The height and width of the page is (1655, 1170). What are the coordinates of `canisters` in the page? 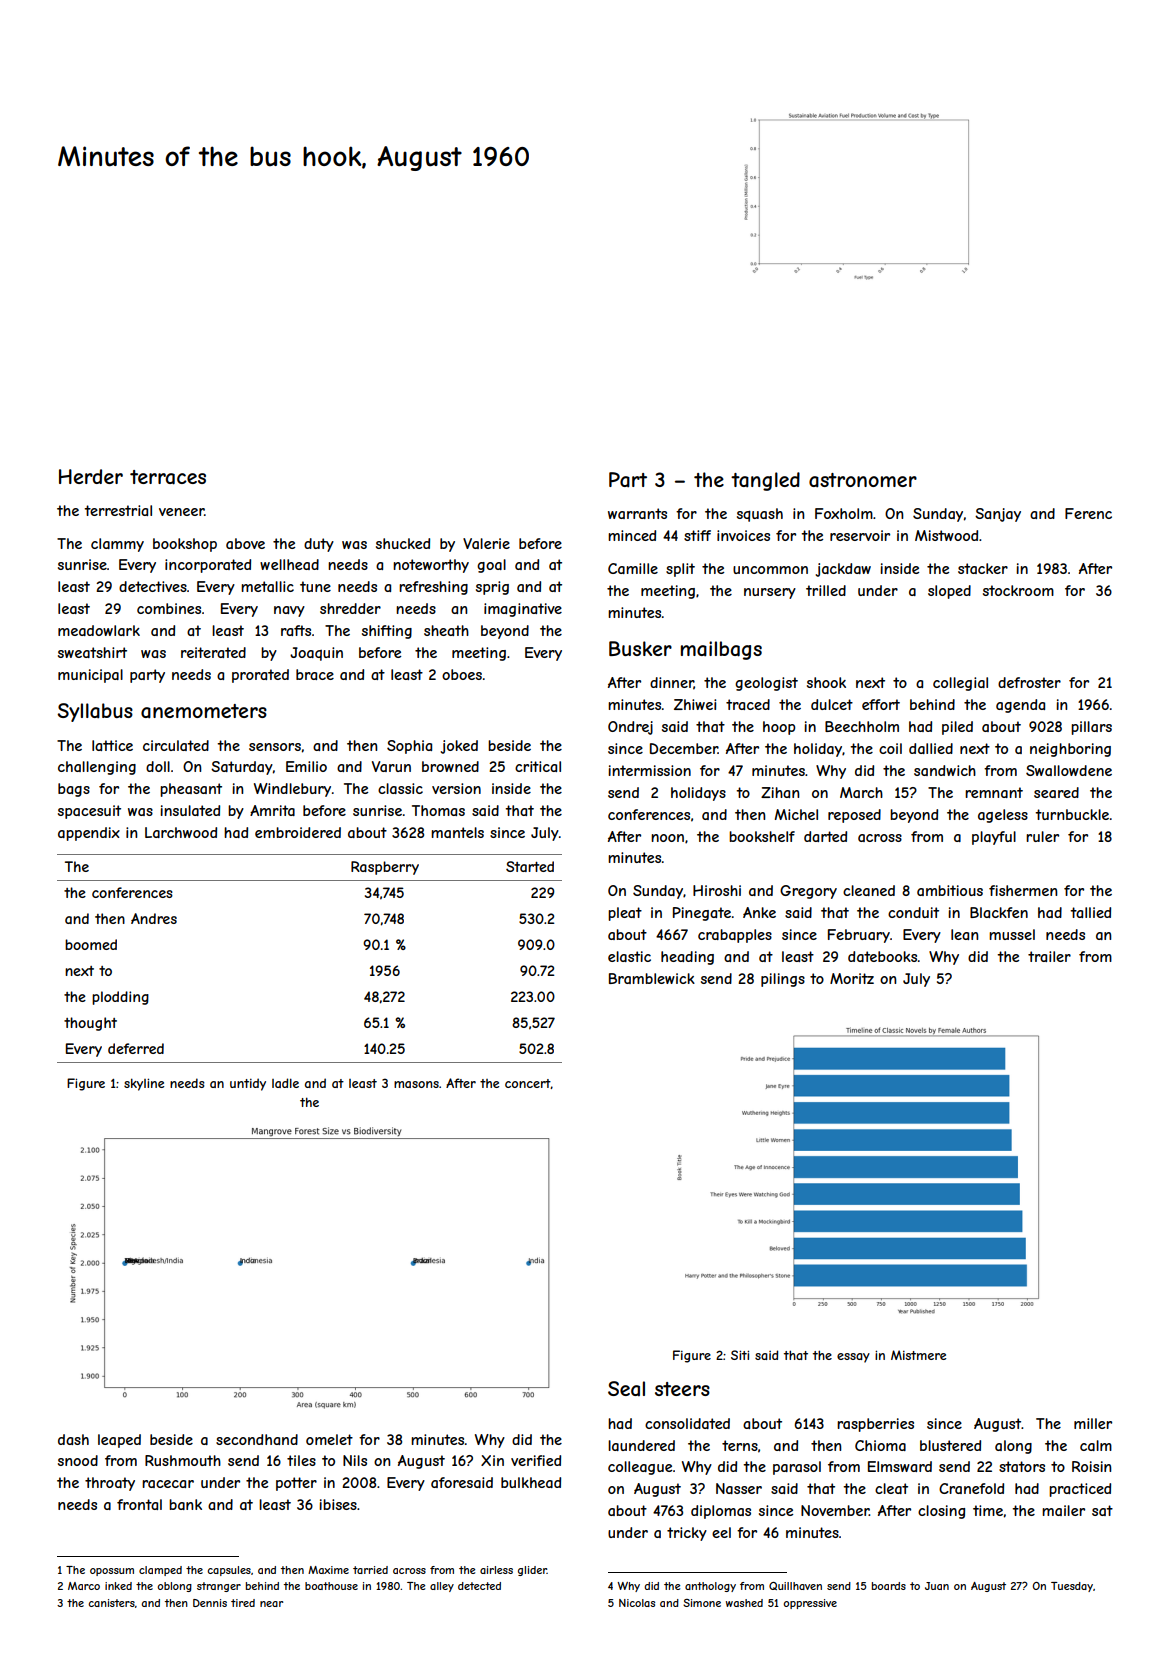 It's located at (111, 1603).
